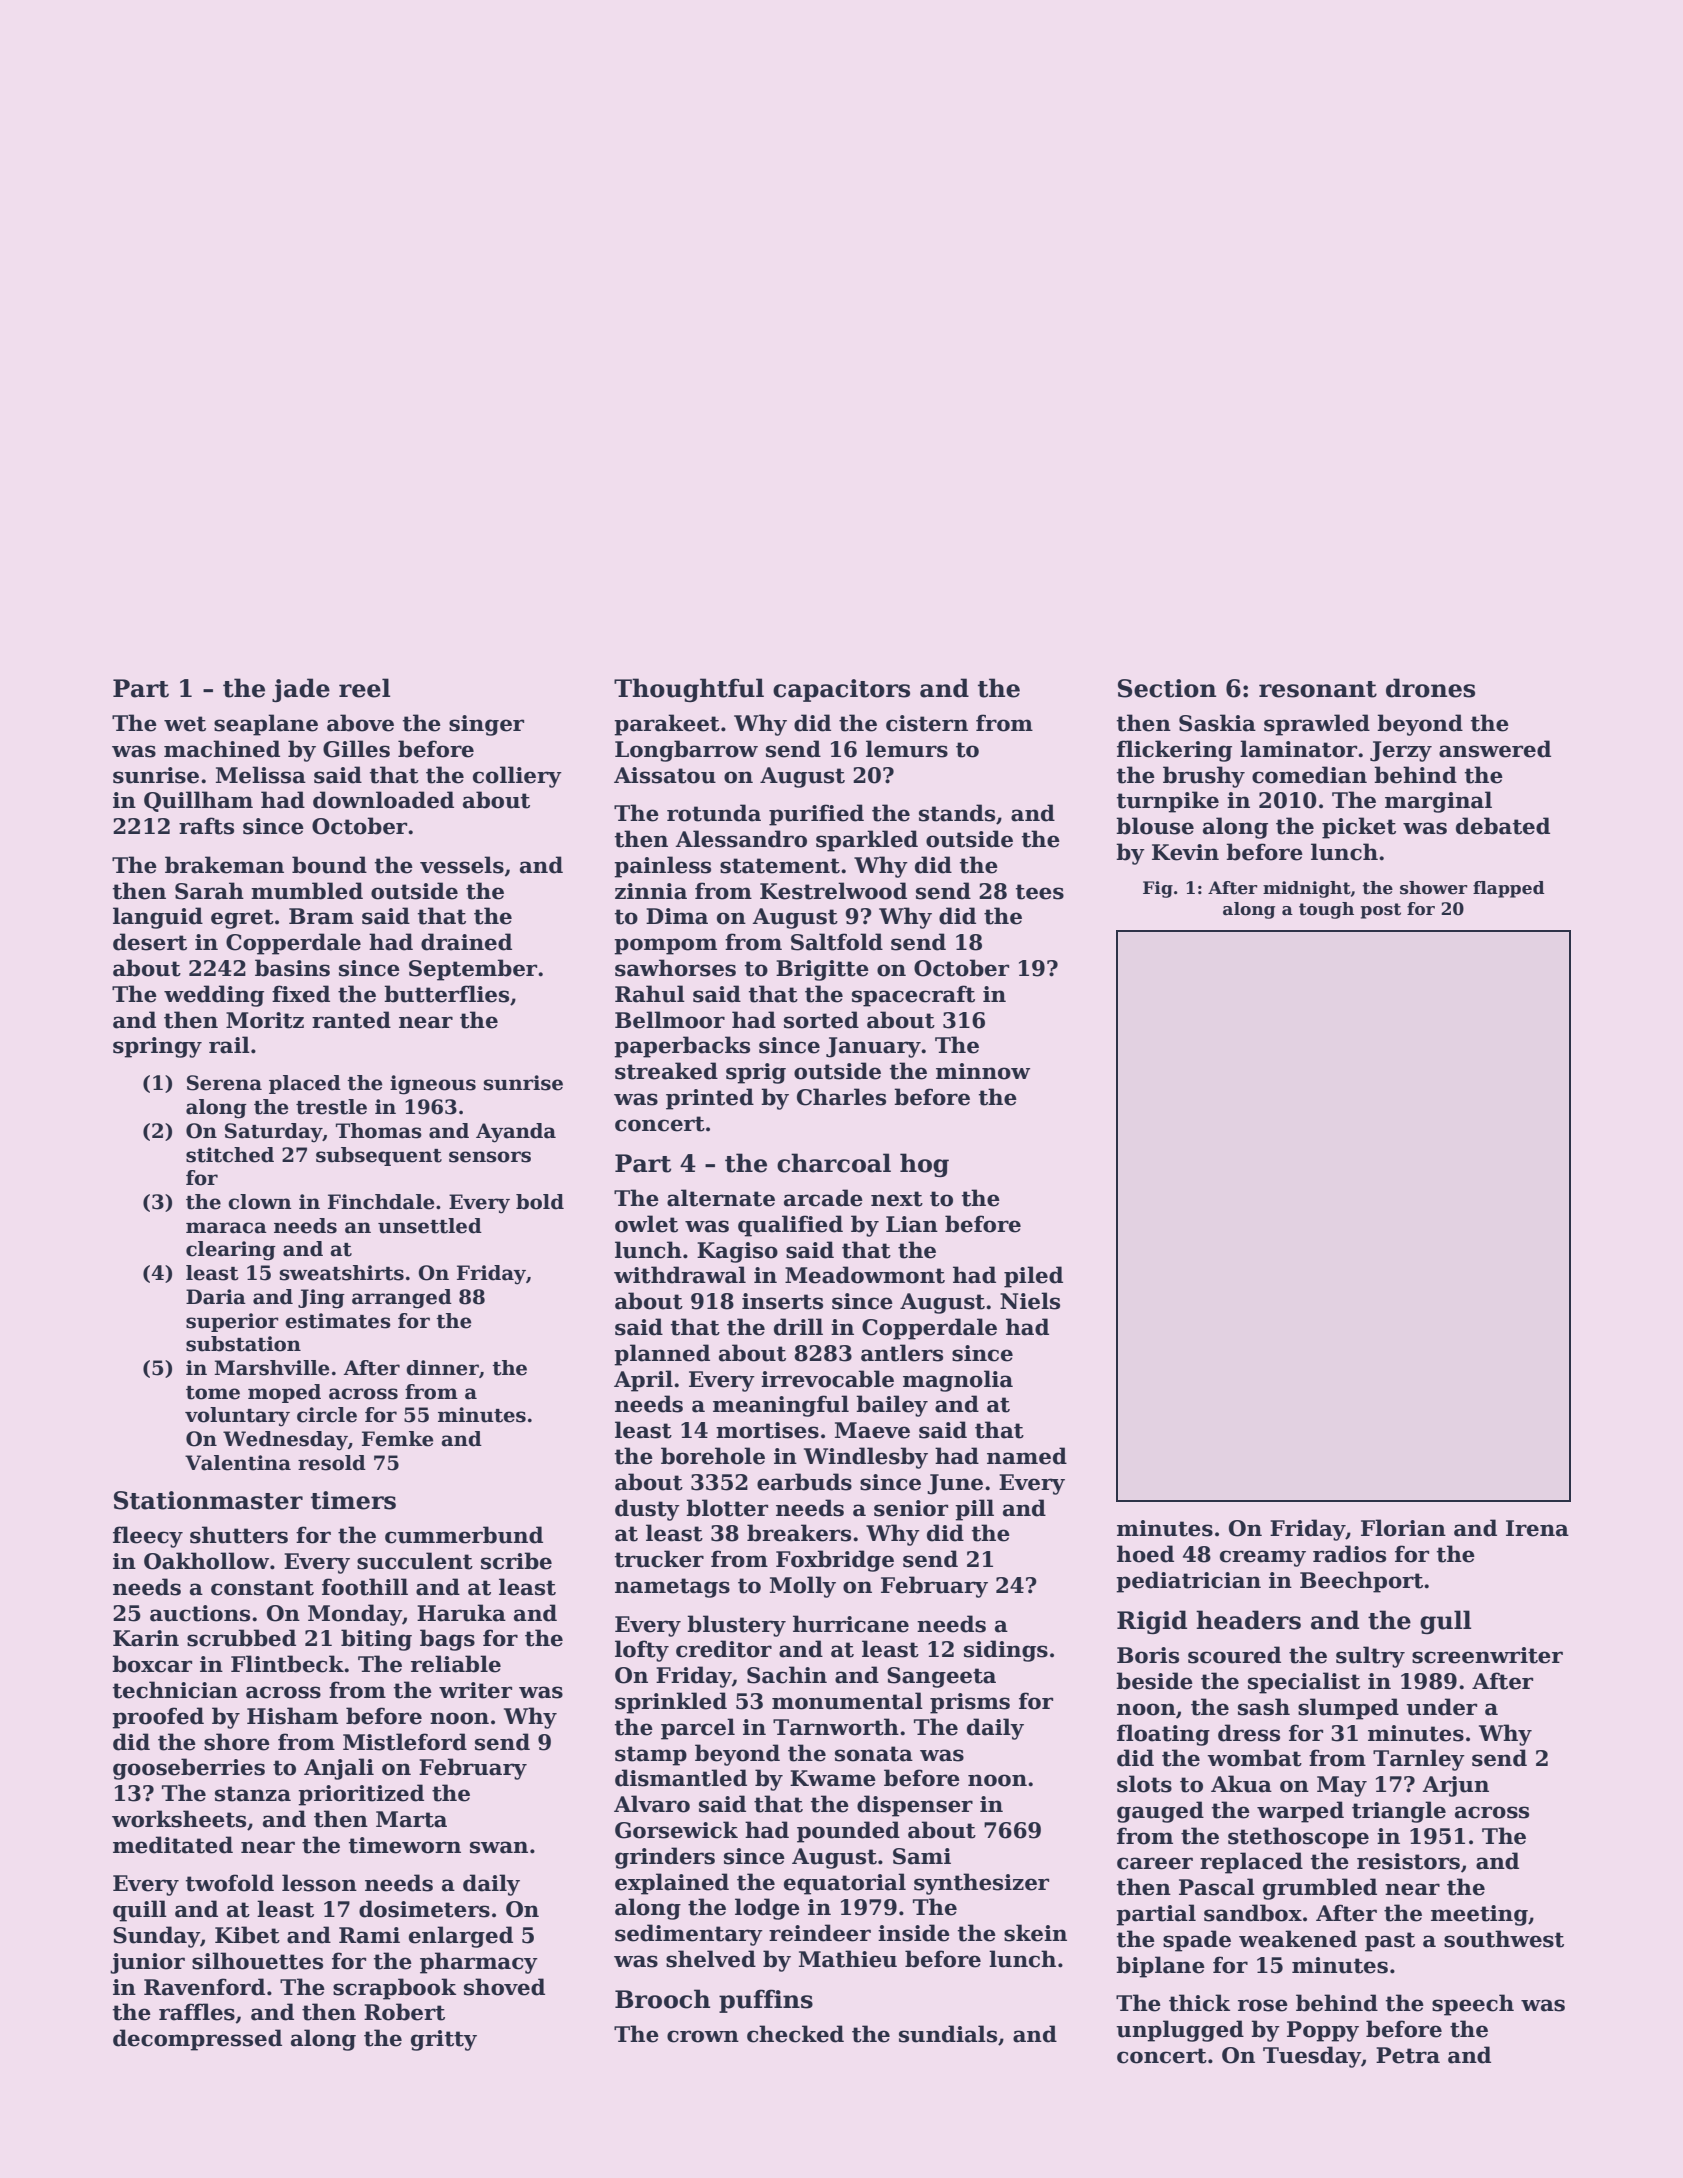 This screenshot has width=1683, height=2178. Describe the element at coordinates (1040, 892) in the screenshot. I see `tees` at that location.
